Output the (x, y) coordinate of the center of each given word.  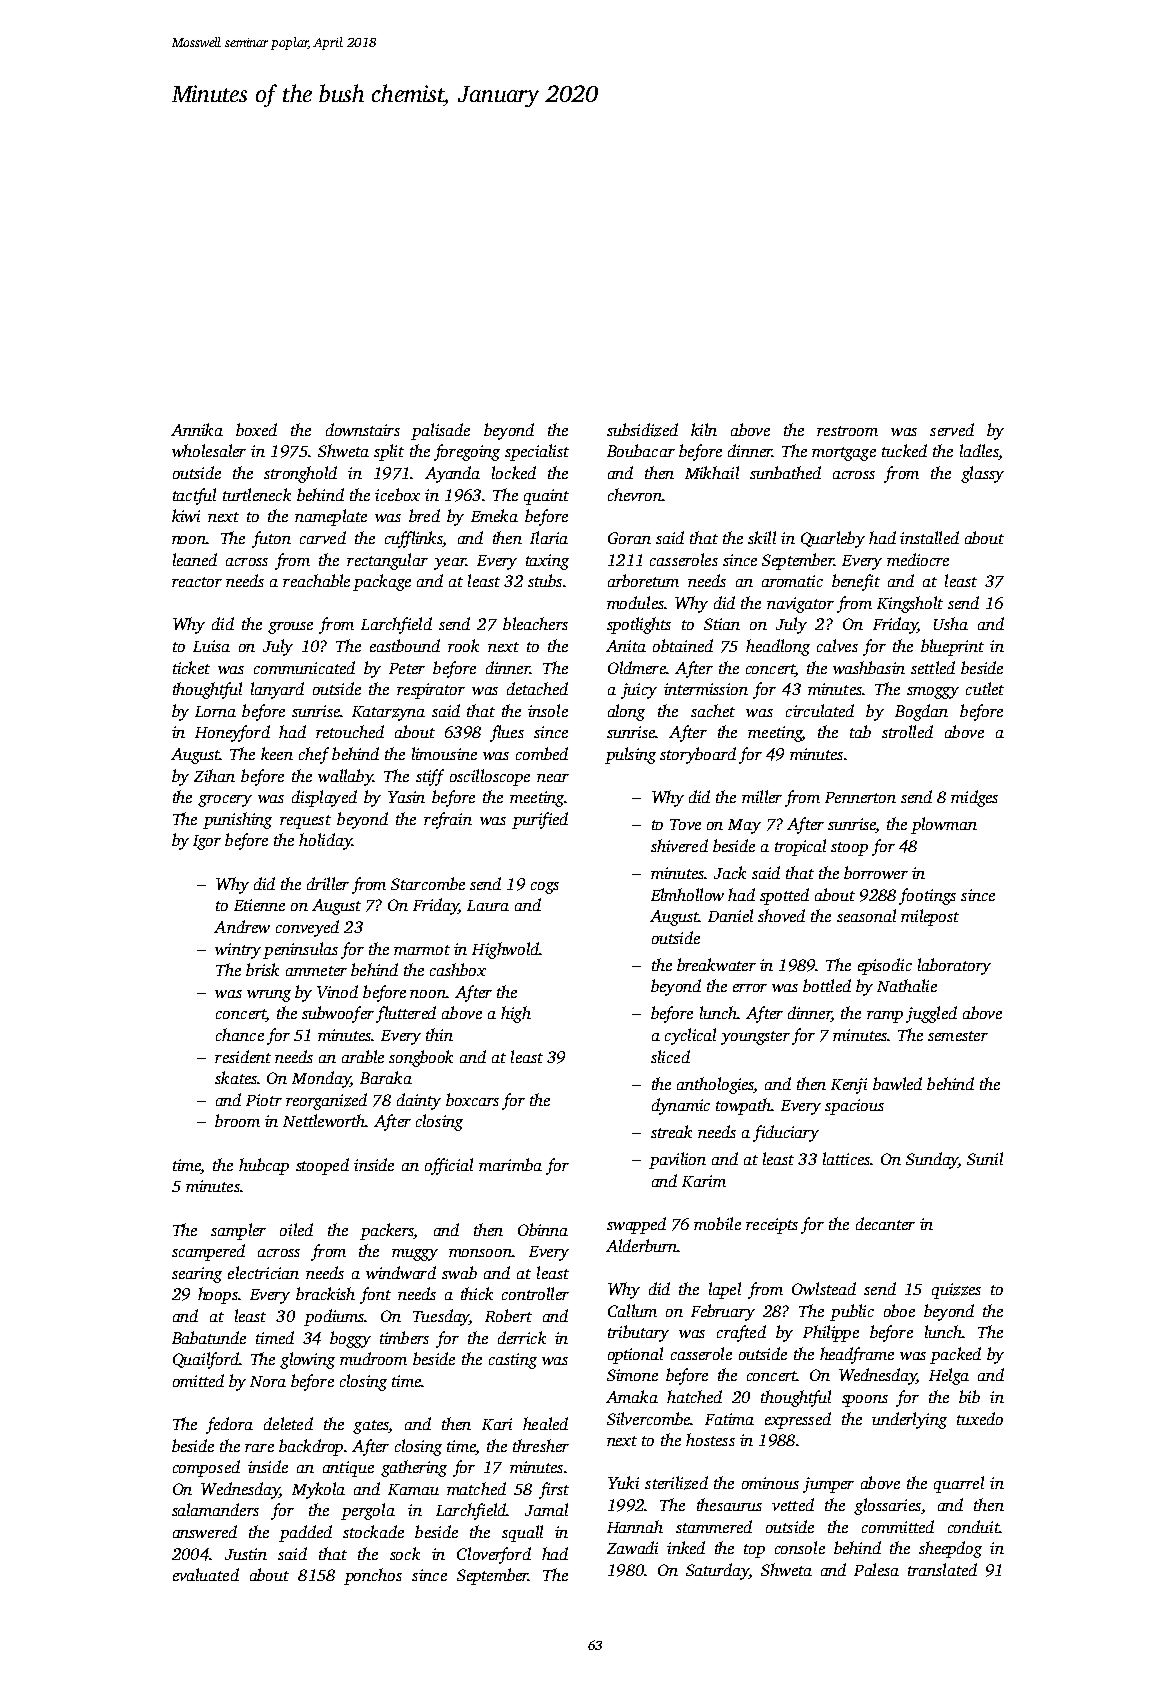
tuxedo (980, 1418)
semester (958, 1036)
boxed (256, 429)
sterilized (676, 1483)
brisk (262, 969)
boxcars (472, 1099)
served (952, 429)
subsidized (642, 430)
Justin (246, 1554)
